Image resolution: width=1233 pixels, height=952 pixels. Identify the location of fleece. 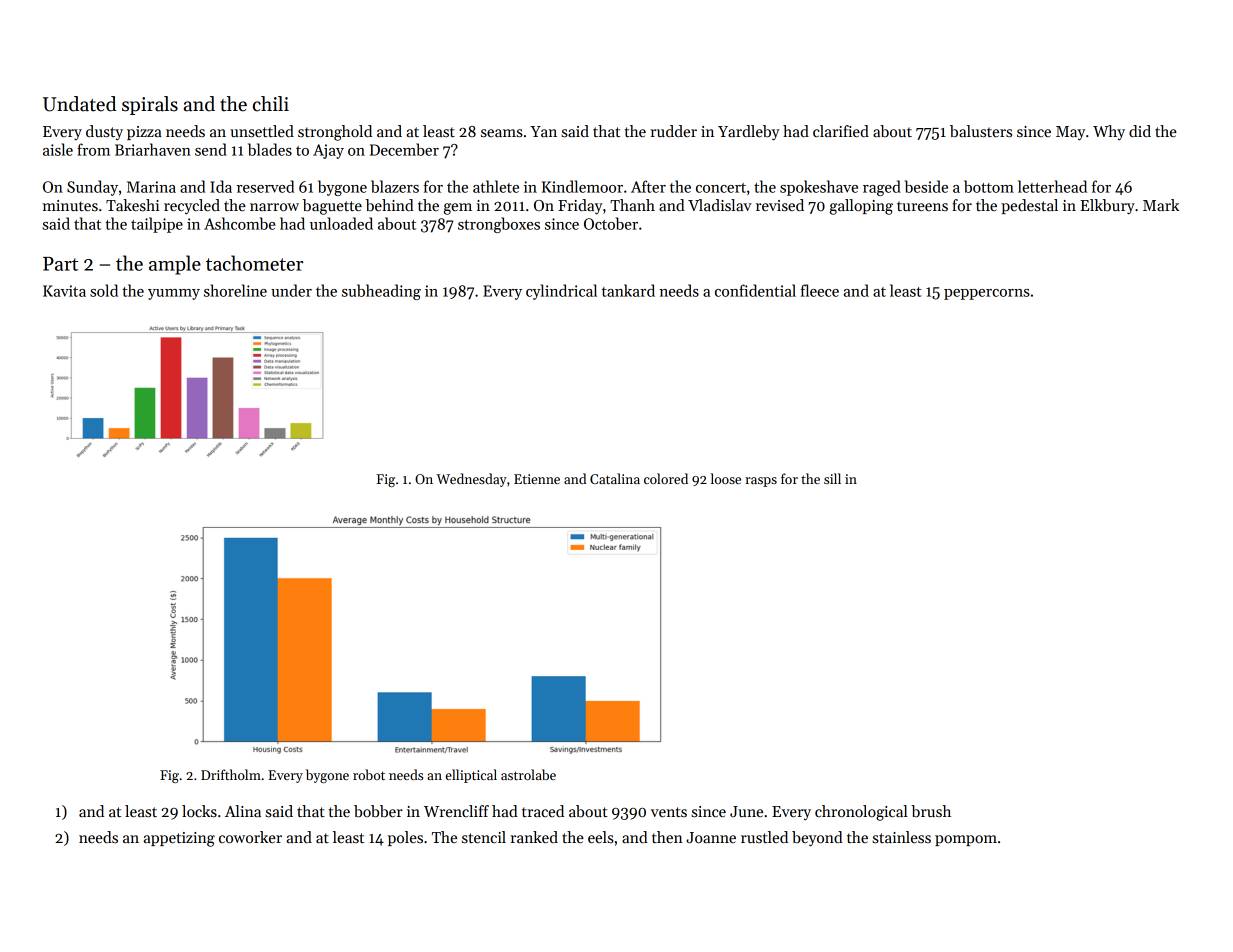
(819, 290).
